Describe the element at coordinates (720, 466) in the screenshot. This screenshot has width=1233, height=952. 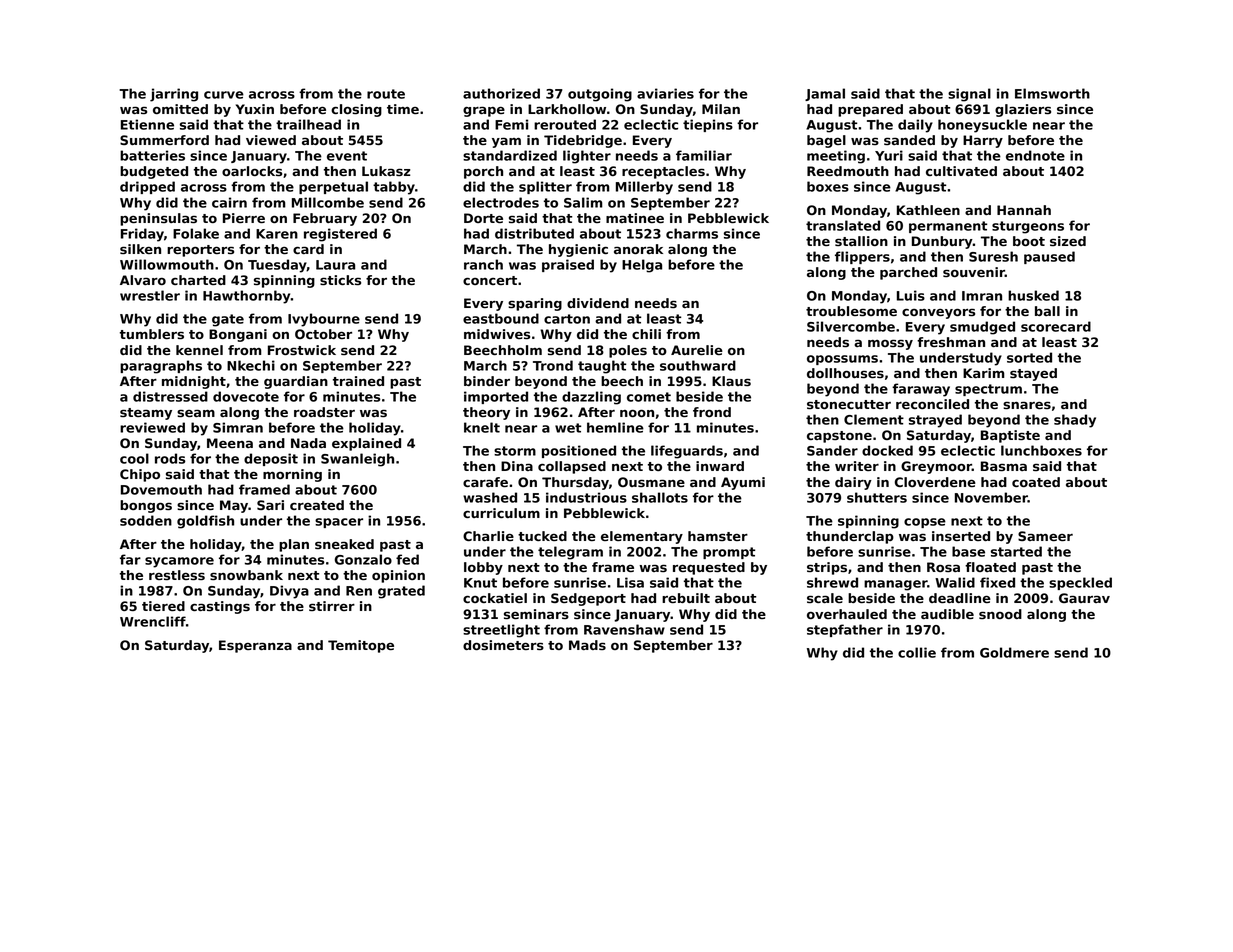
I see `inward` at that location.
